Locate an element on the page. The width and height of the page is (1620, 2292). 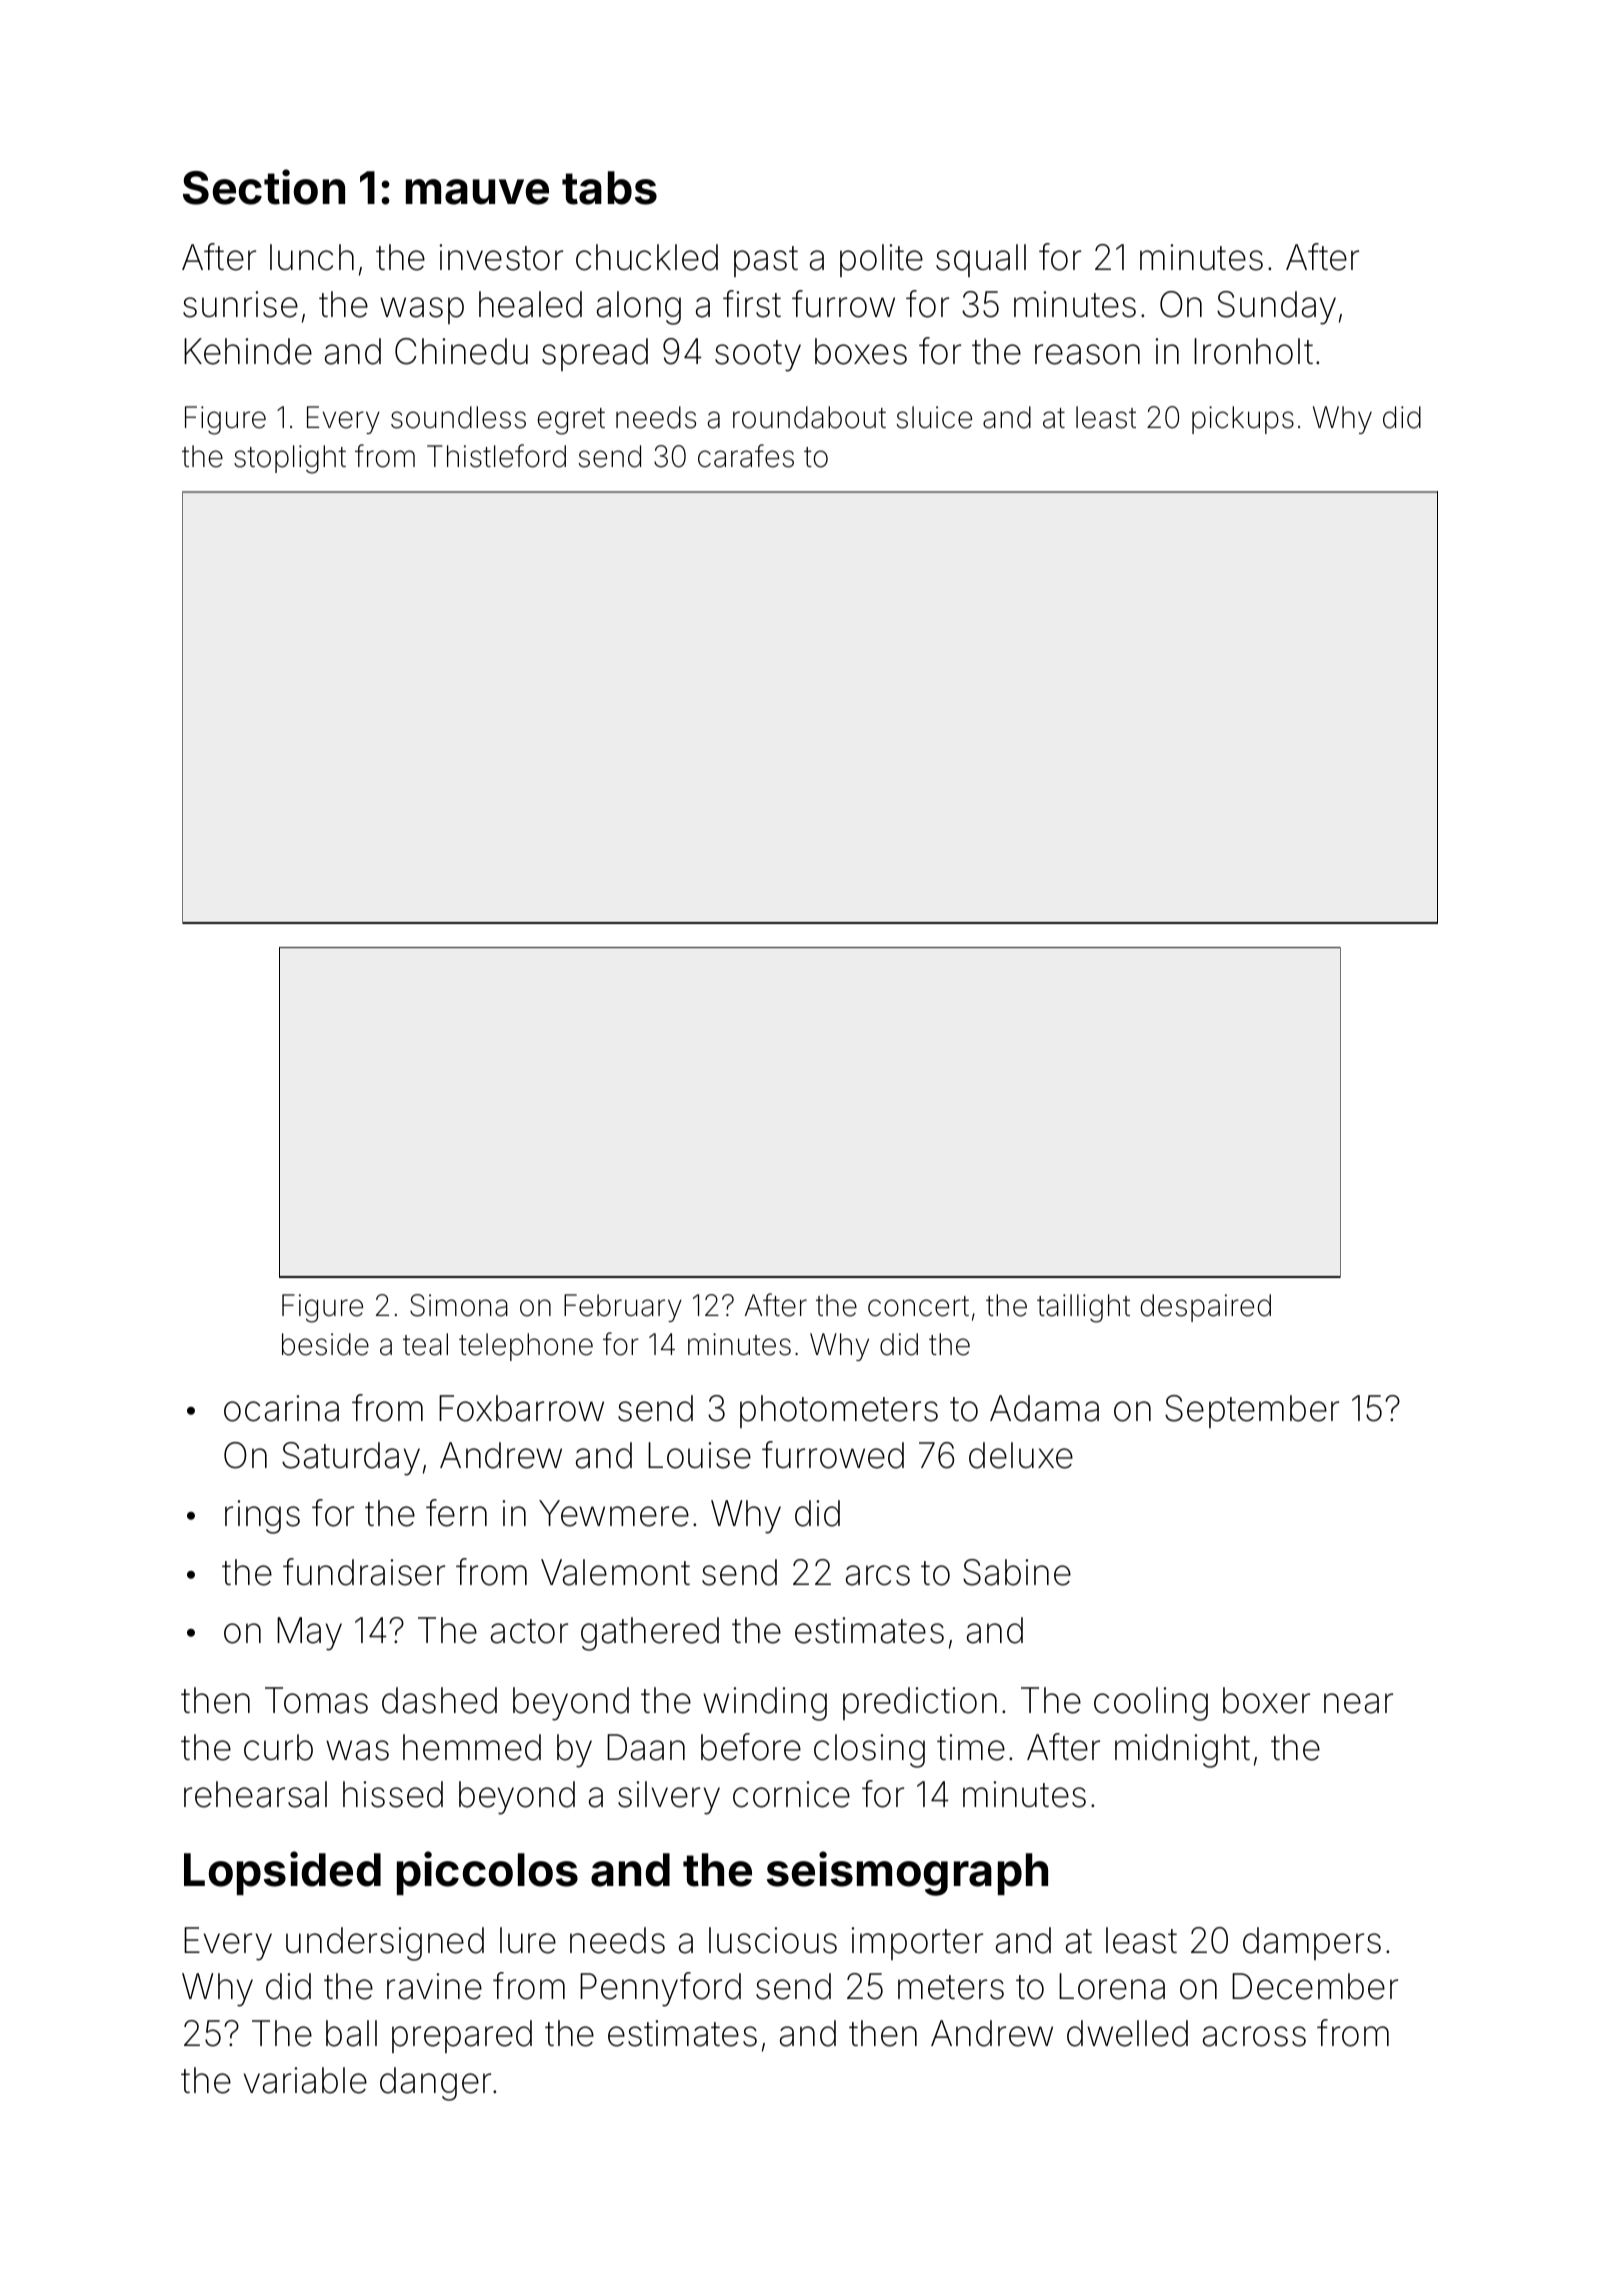
concert is located at coordinates (918, 1306).
